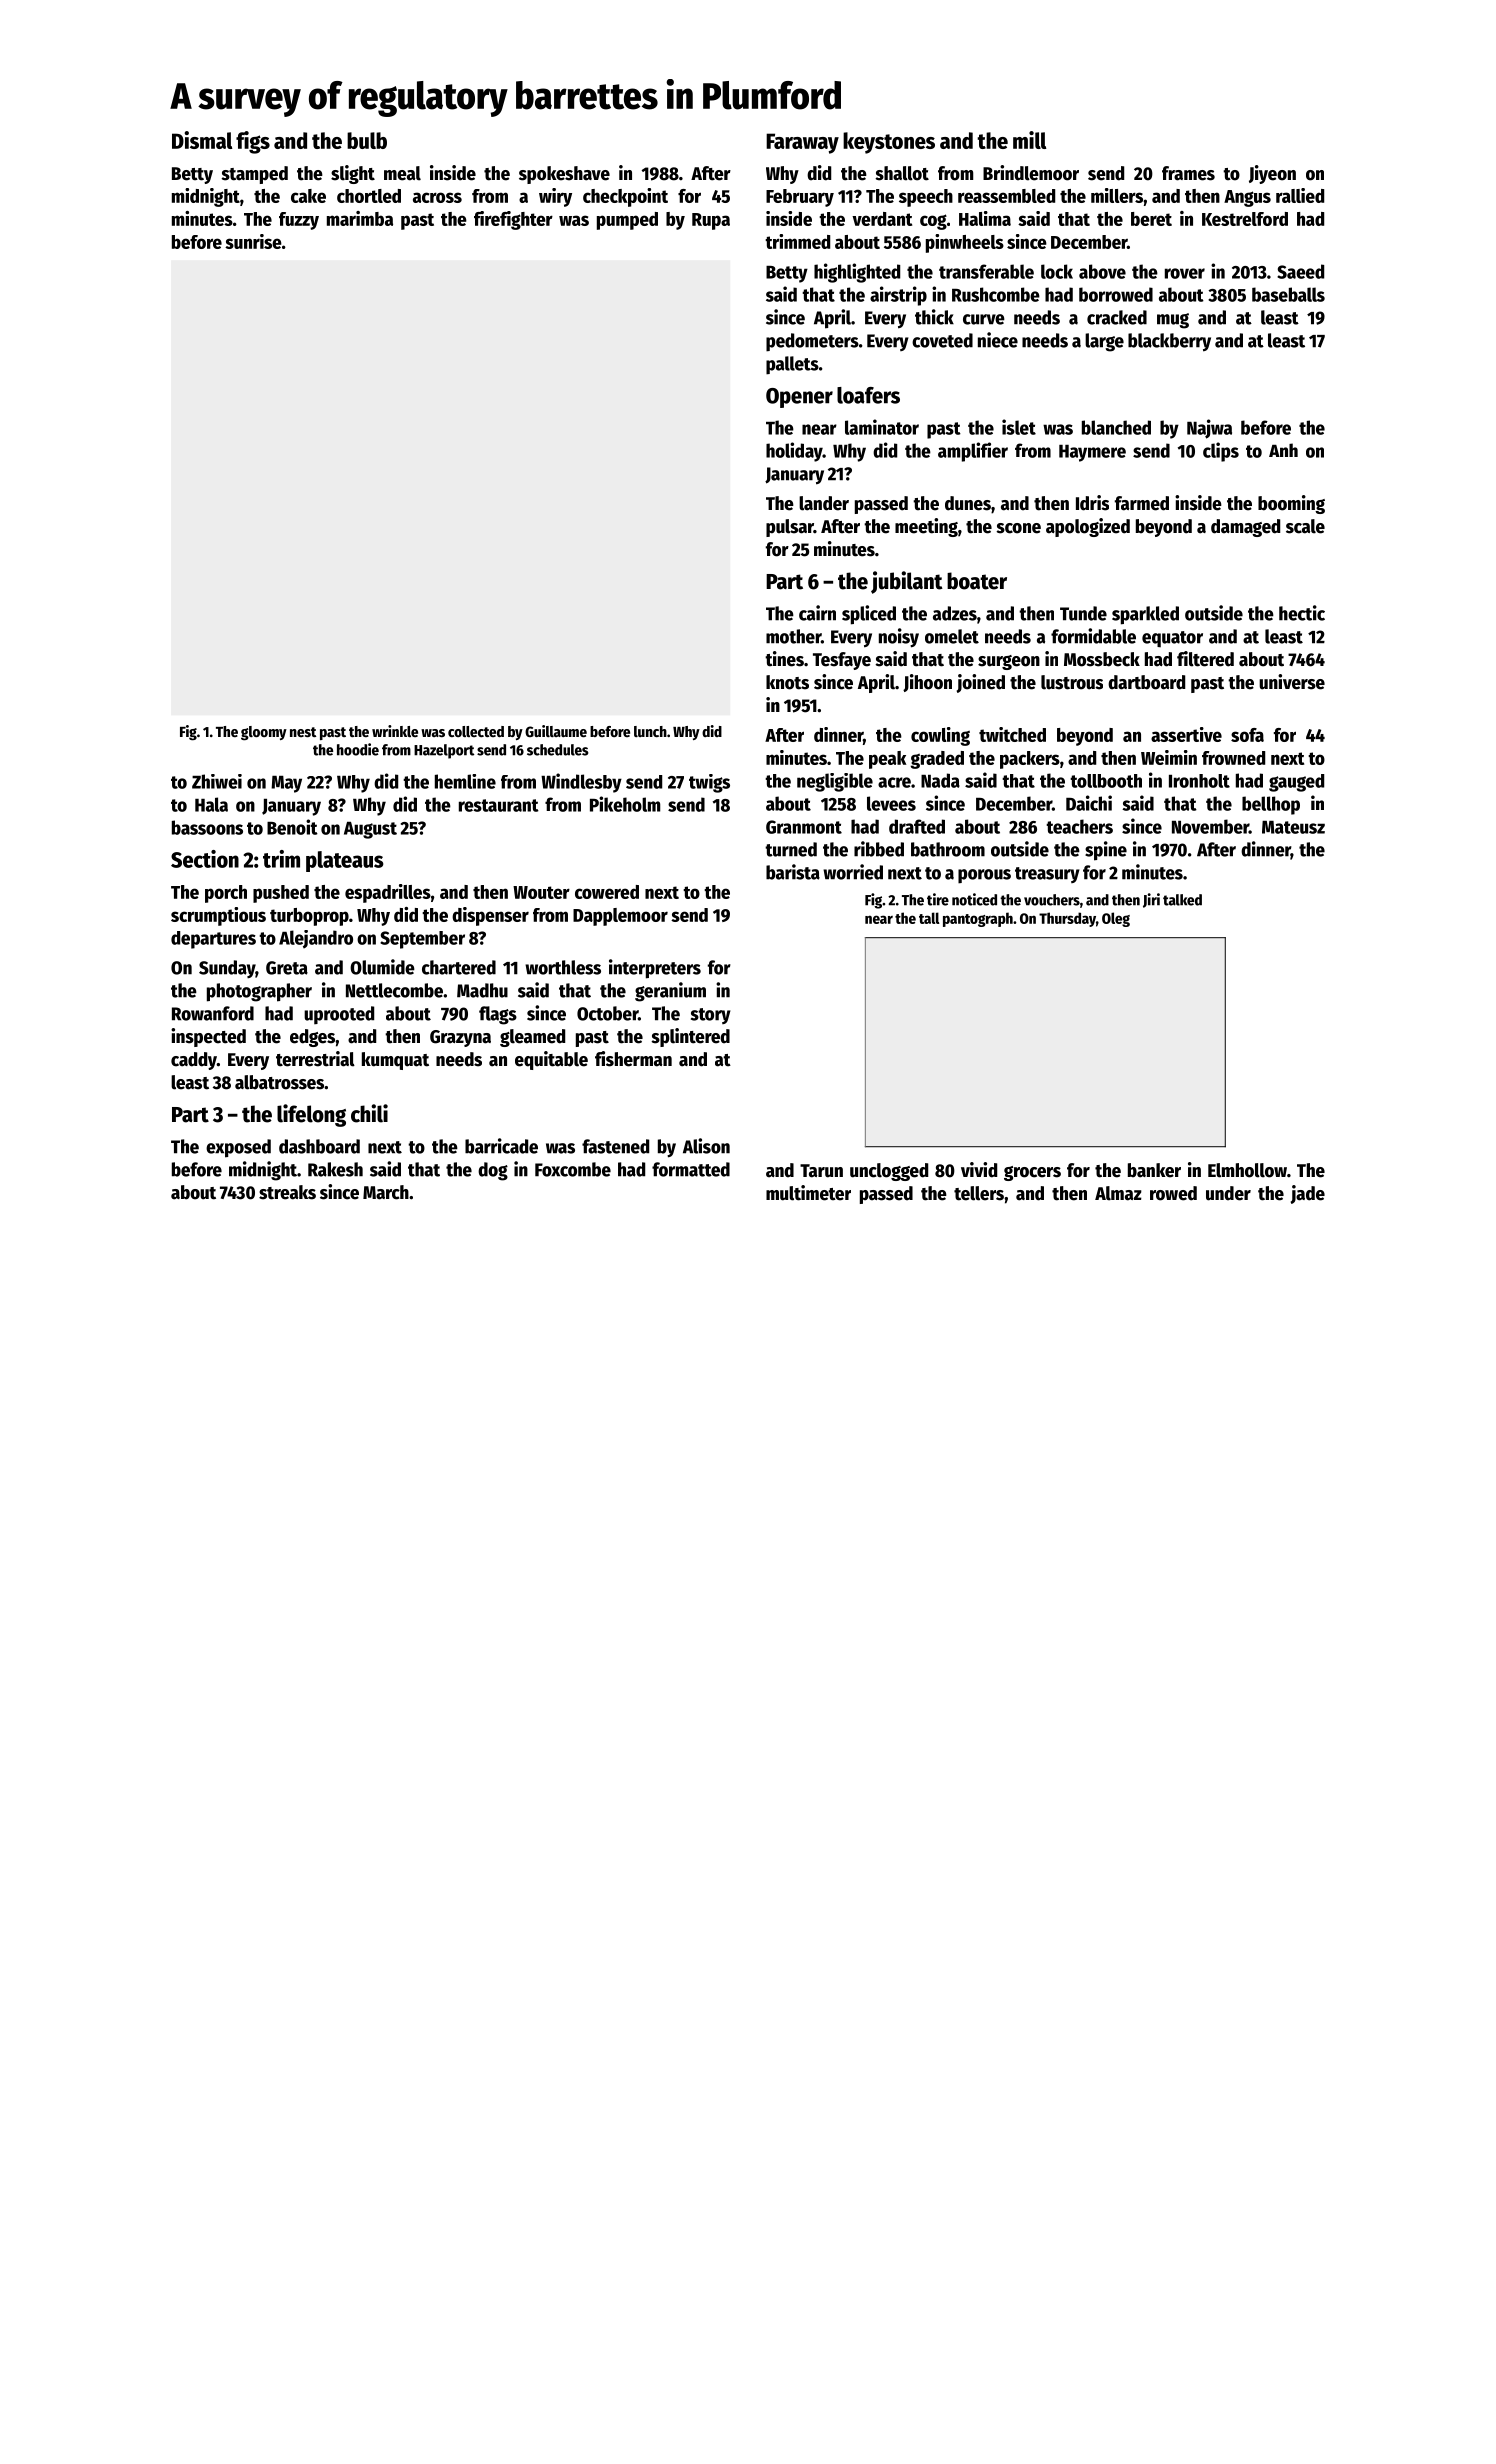  Describe the element at coordinates (1296, 783) in the screenshot. I see `gauged` at that location.
